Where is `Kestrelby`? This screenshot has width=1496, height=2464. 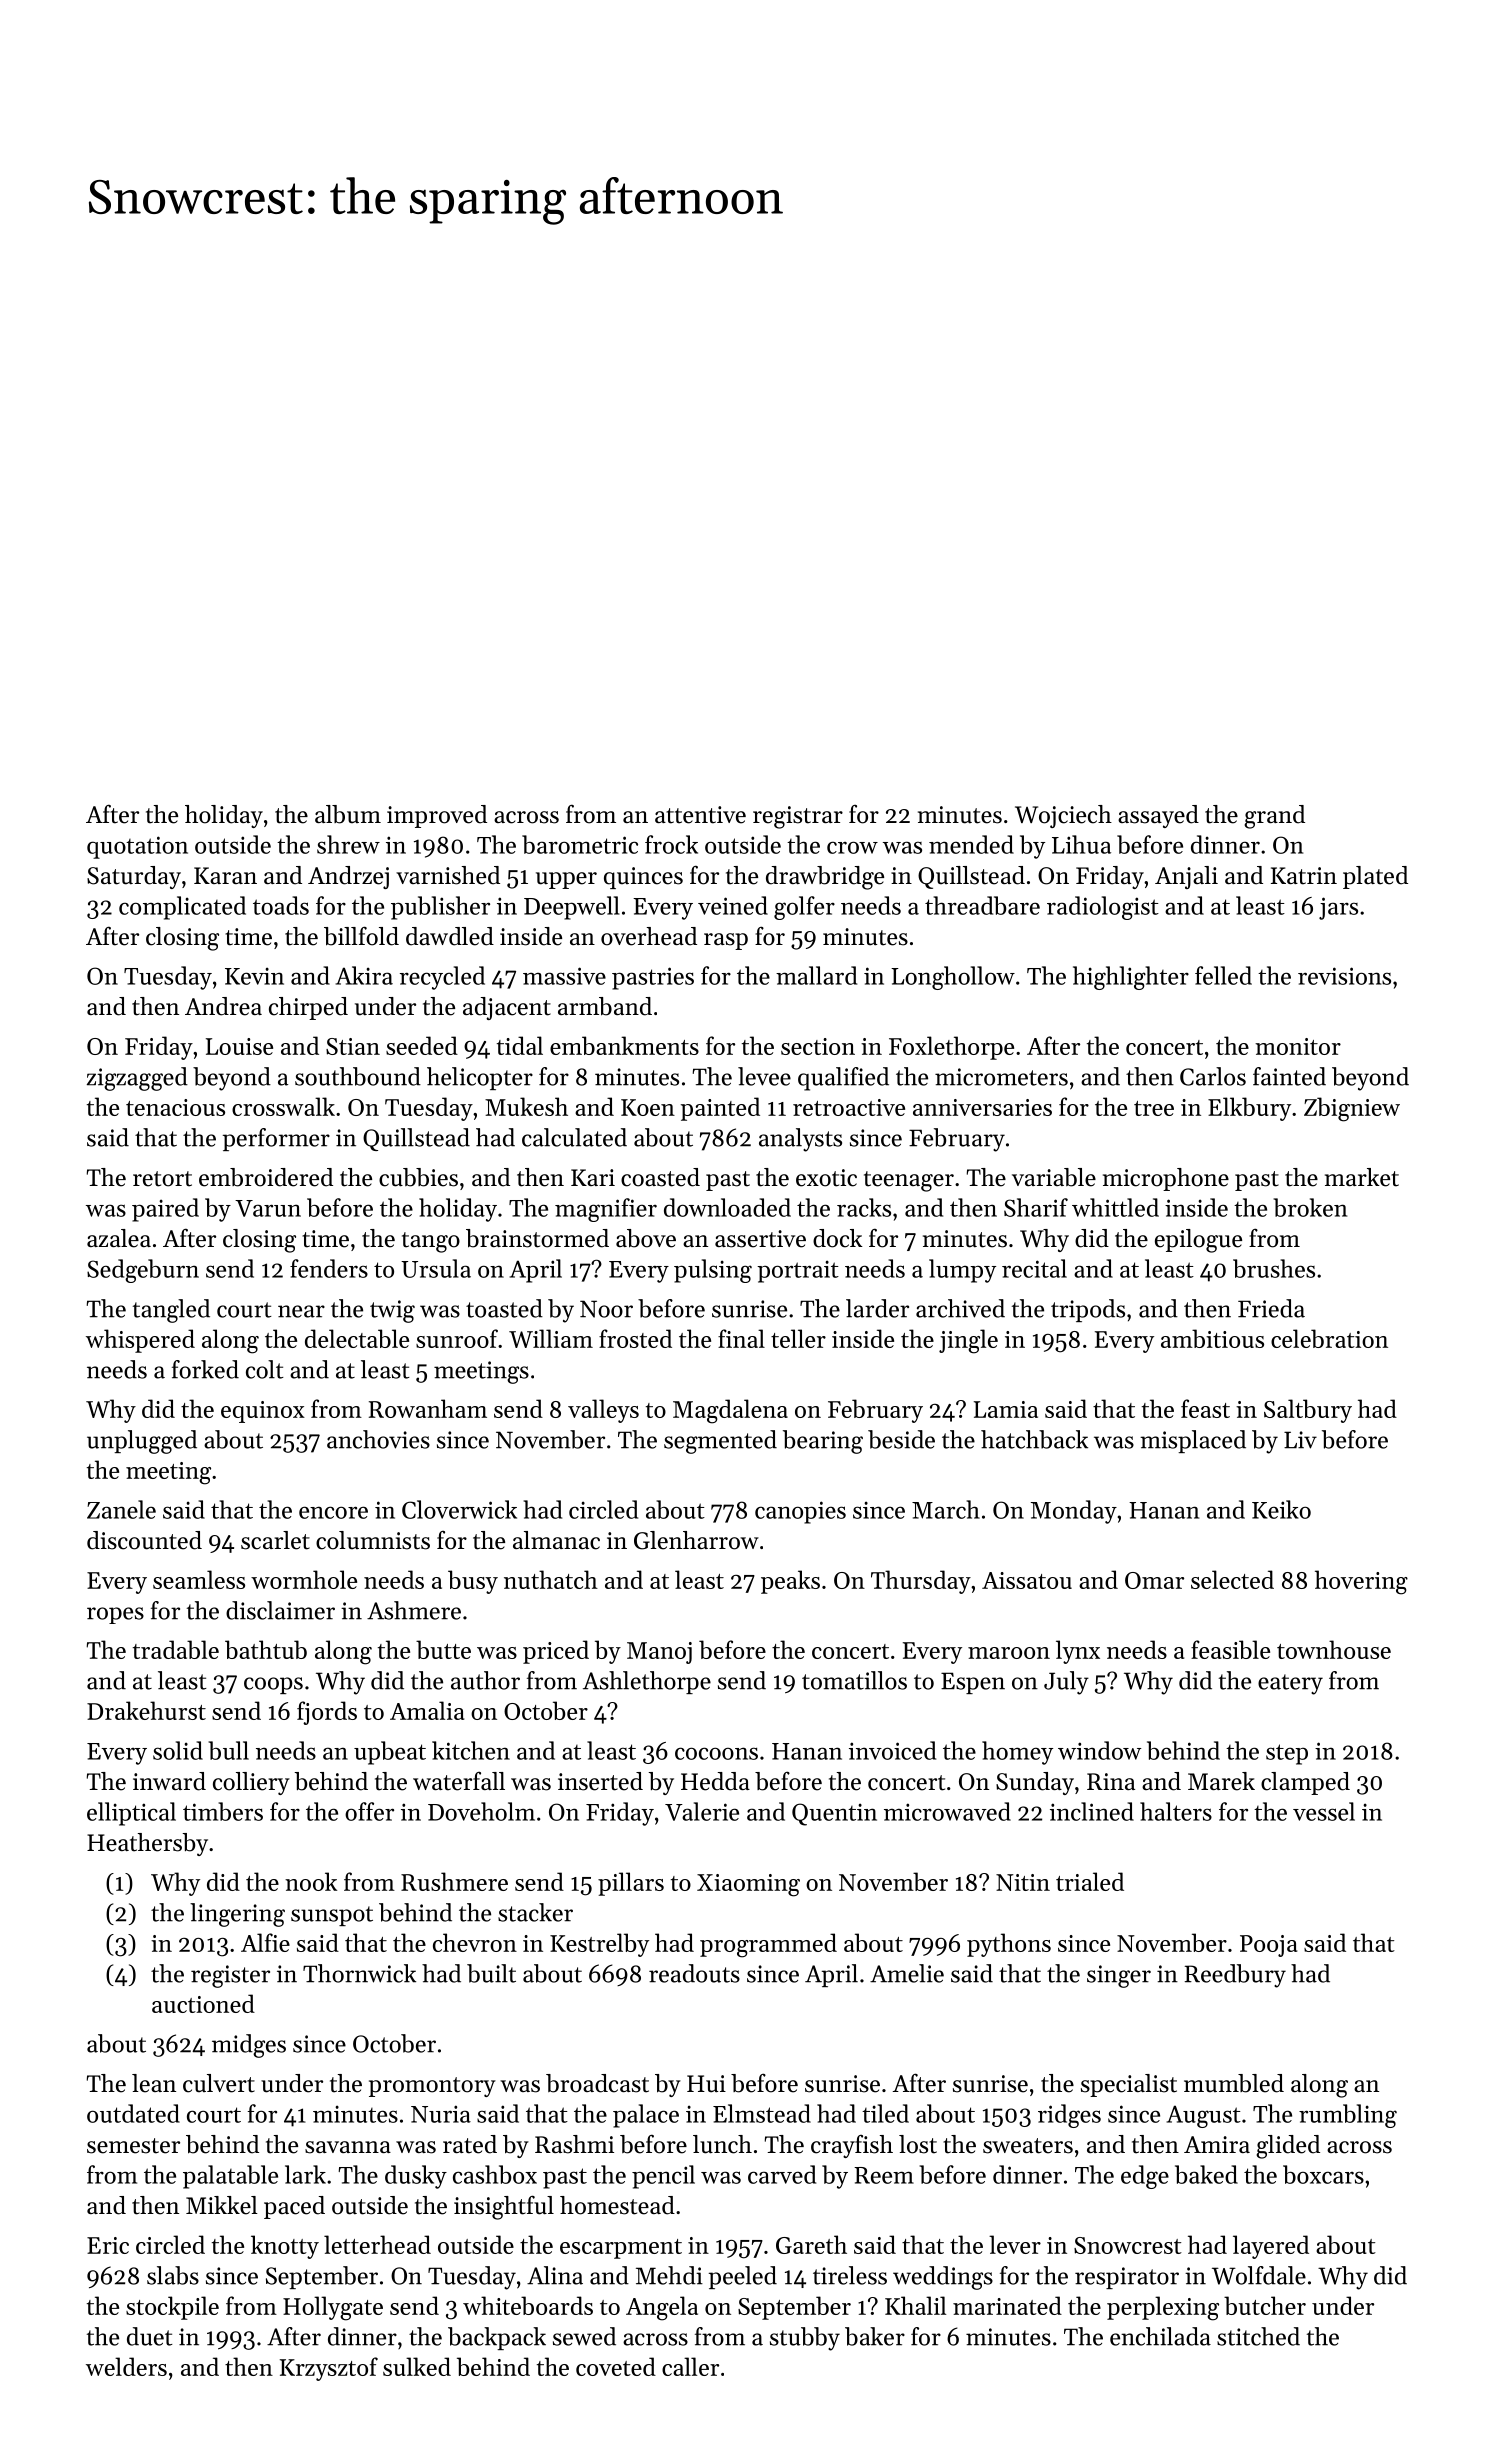 Kestrelby is located at coordinates (599, 1945).
